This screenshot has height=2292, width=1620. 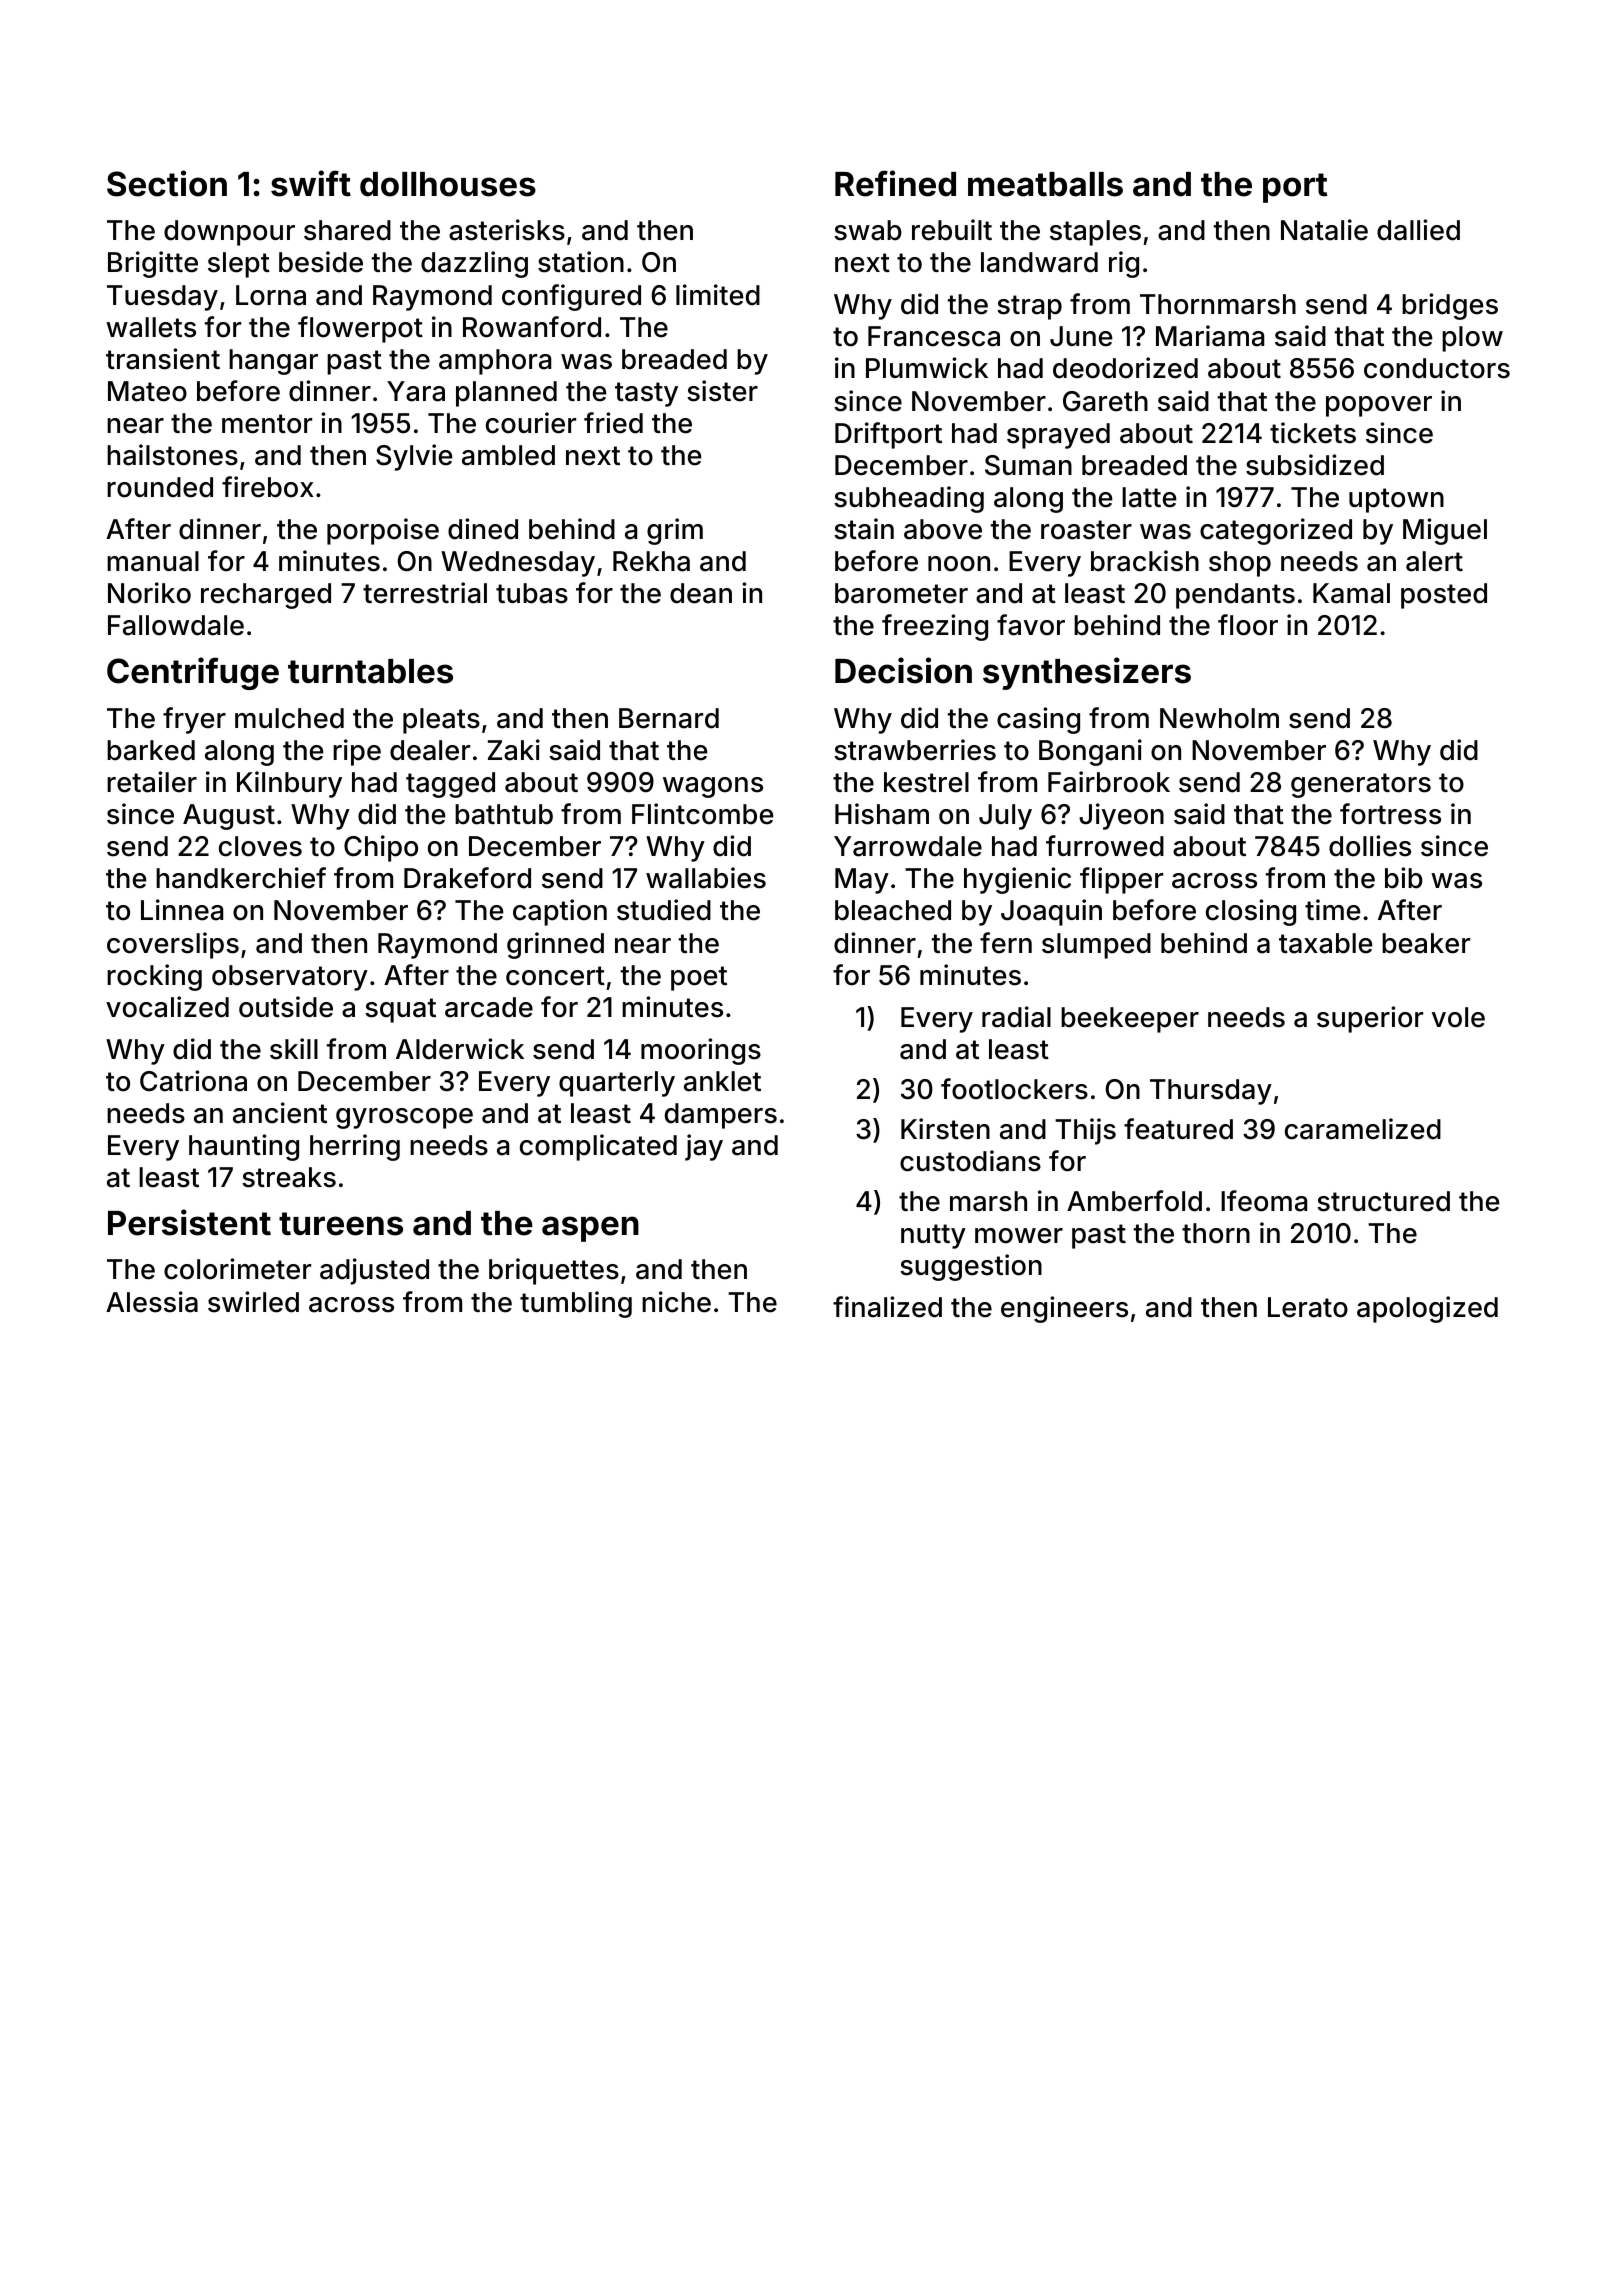 I want to click on apologized, so click(x=1427, y=1309).
